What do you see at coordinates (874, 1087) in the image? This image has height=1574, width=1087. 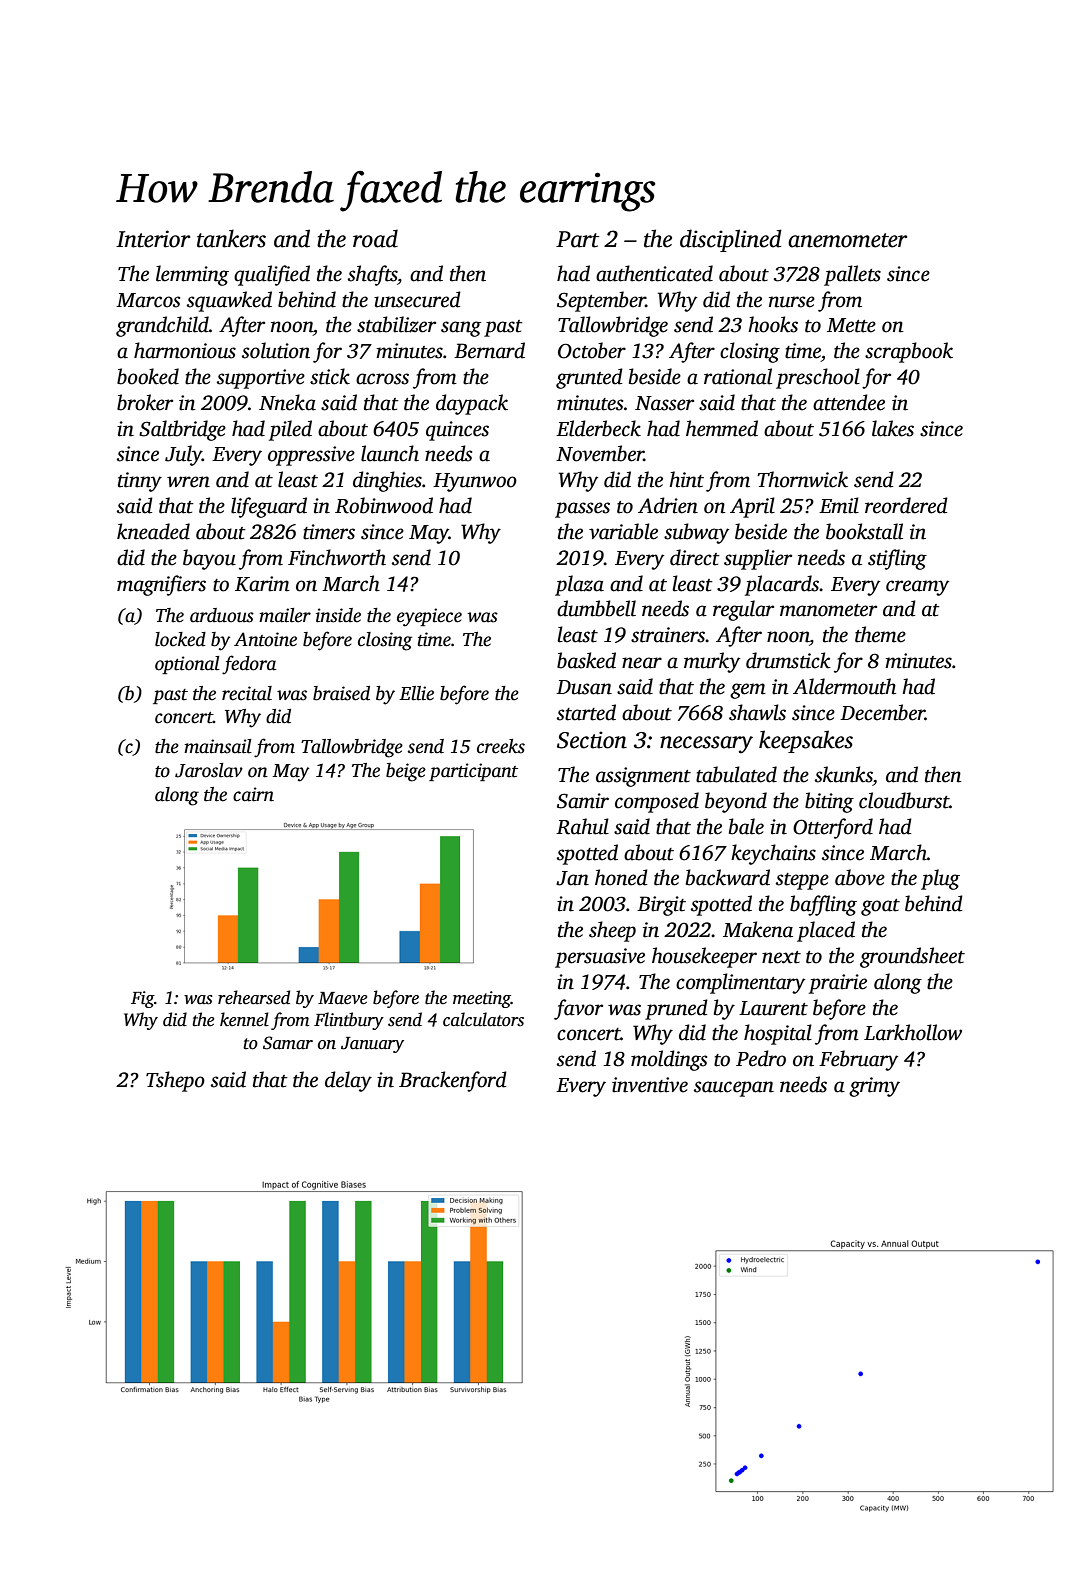 I see `grimy` at bounding box center [874, 1087].
